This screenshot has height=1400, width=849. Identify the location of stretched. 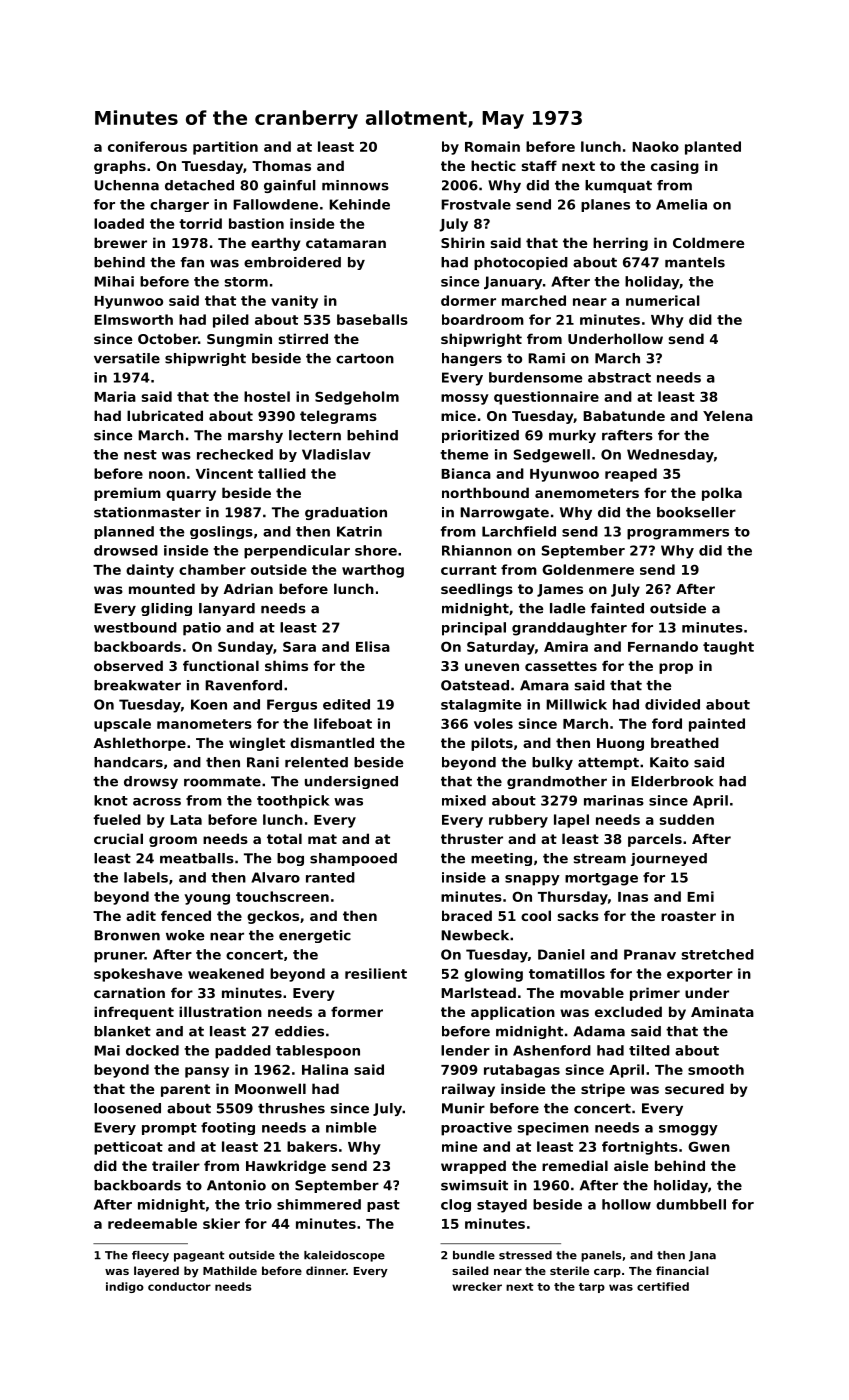
(718, 954).
